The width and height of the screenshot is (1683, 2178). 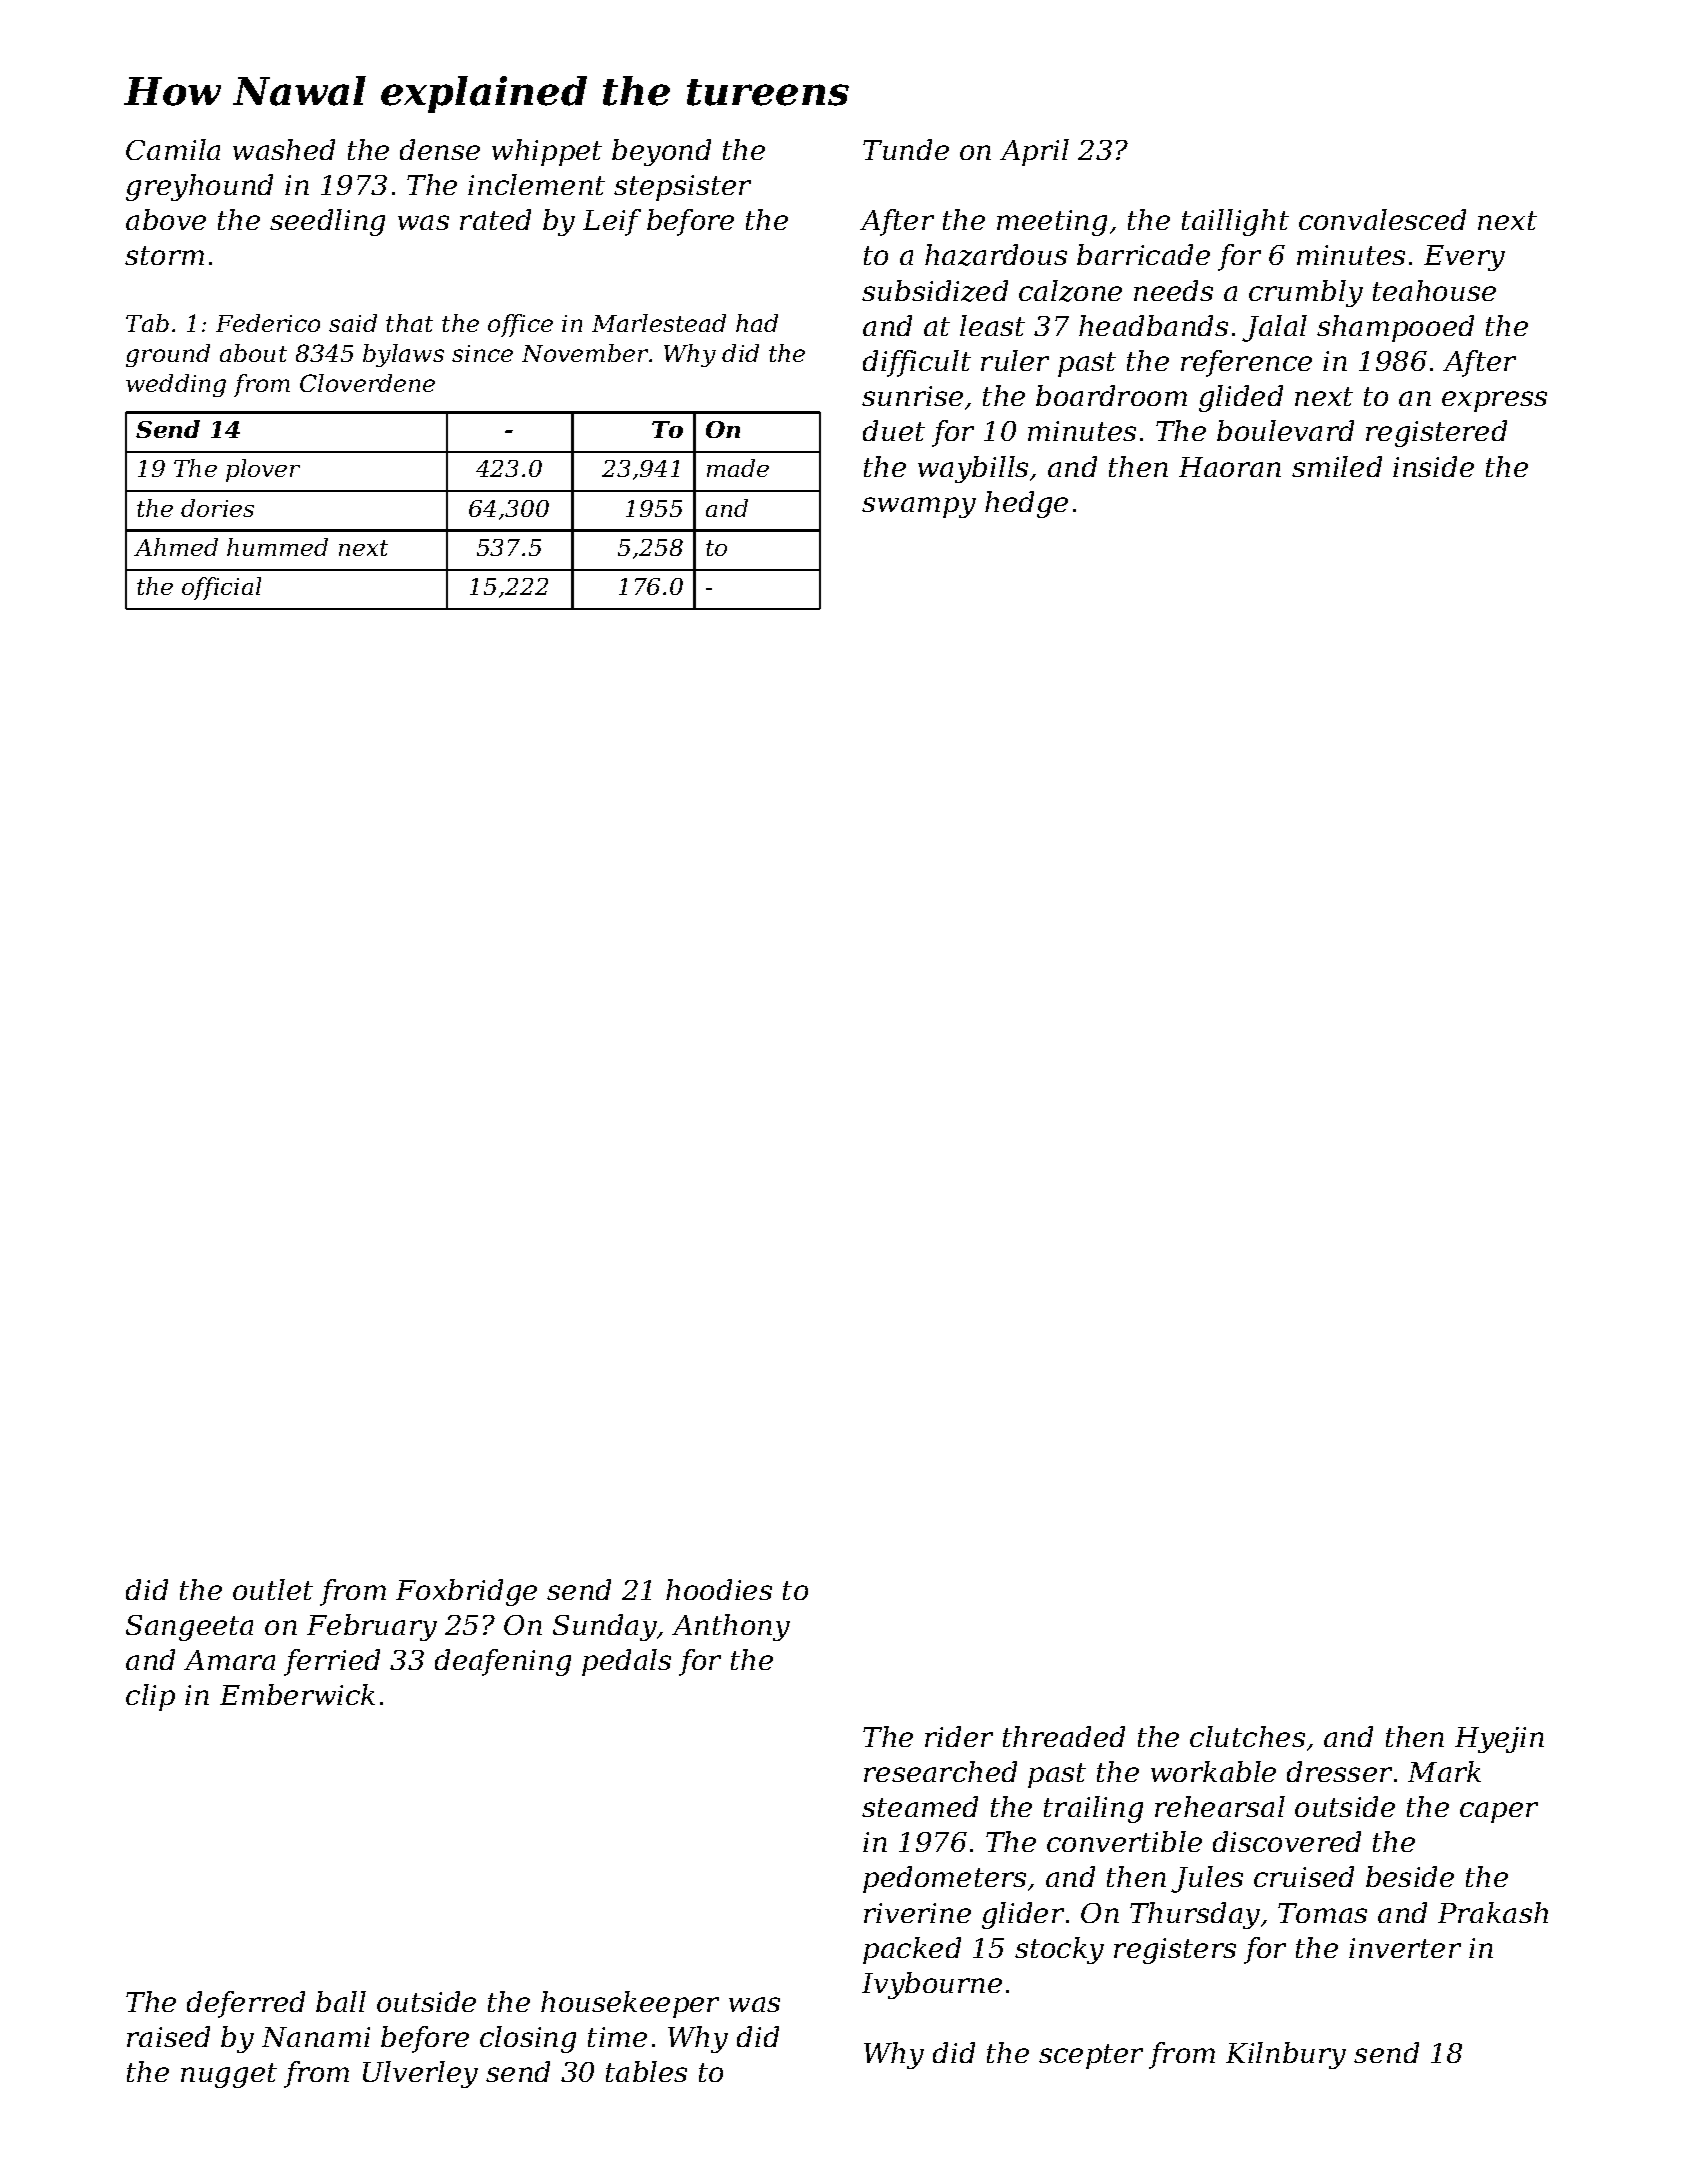 What do you see at coordinates (1499, 1740) in the screenshot?
I see `Hyejin` at bounding box center [1499, 1740].
